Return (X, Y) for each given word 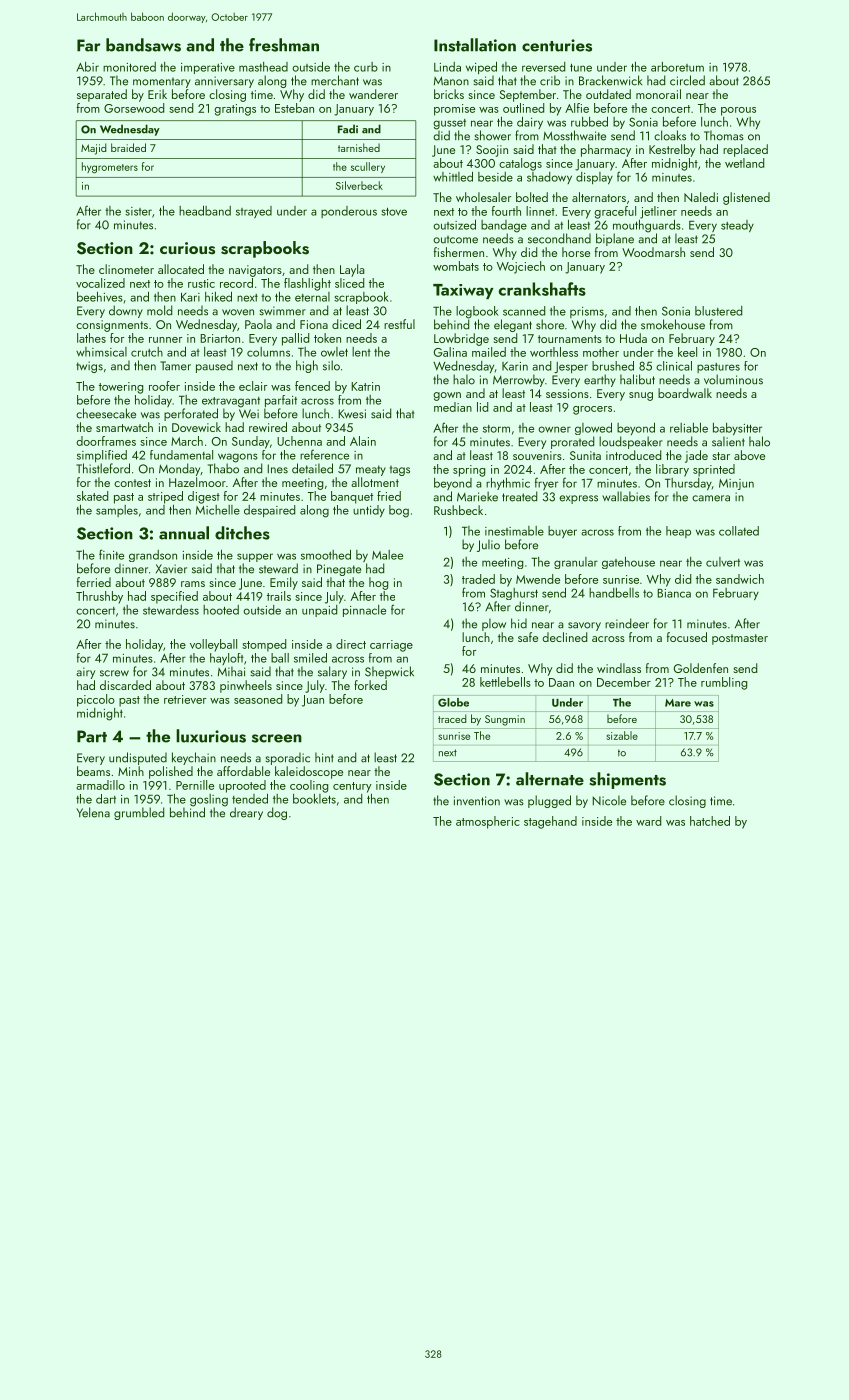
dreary (246, 813)
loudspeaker (631, 442)
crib (550, 80)
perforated (191, 414)
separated (102, 95)
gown (447, 396)
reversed (543, 67)
